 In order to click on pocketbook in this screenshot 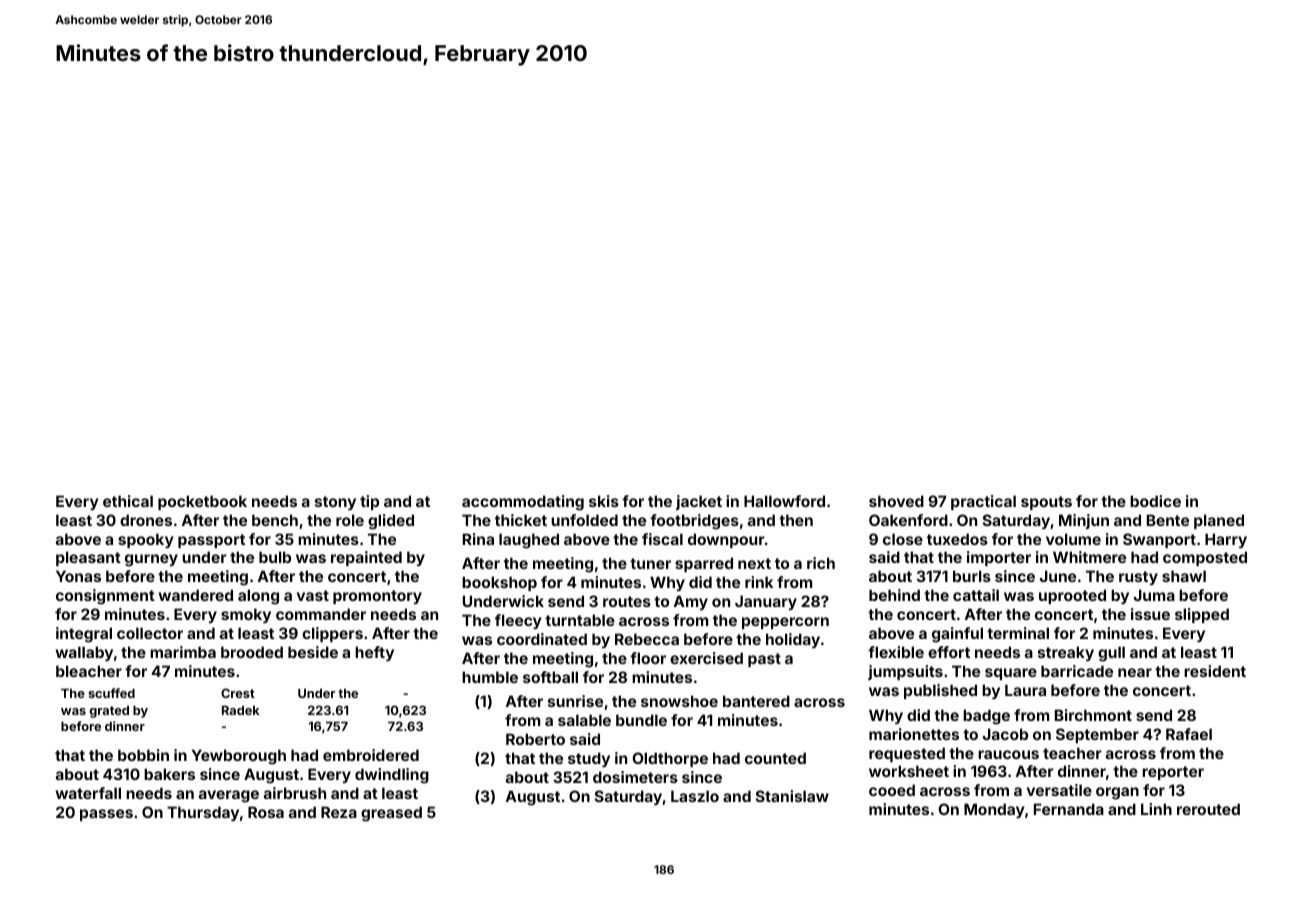, I will do `click(202, 502)`.
